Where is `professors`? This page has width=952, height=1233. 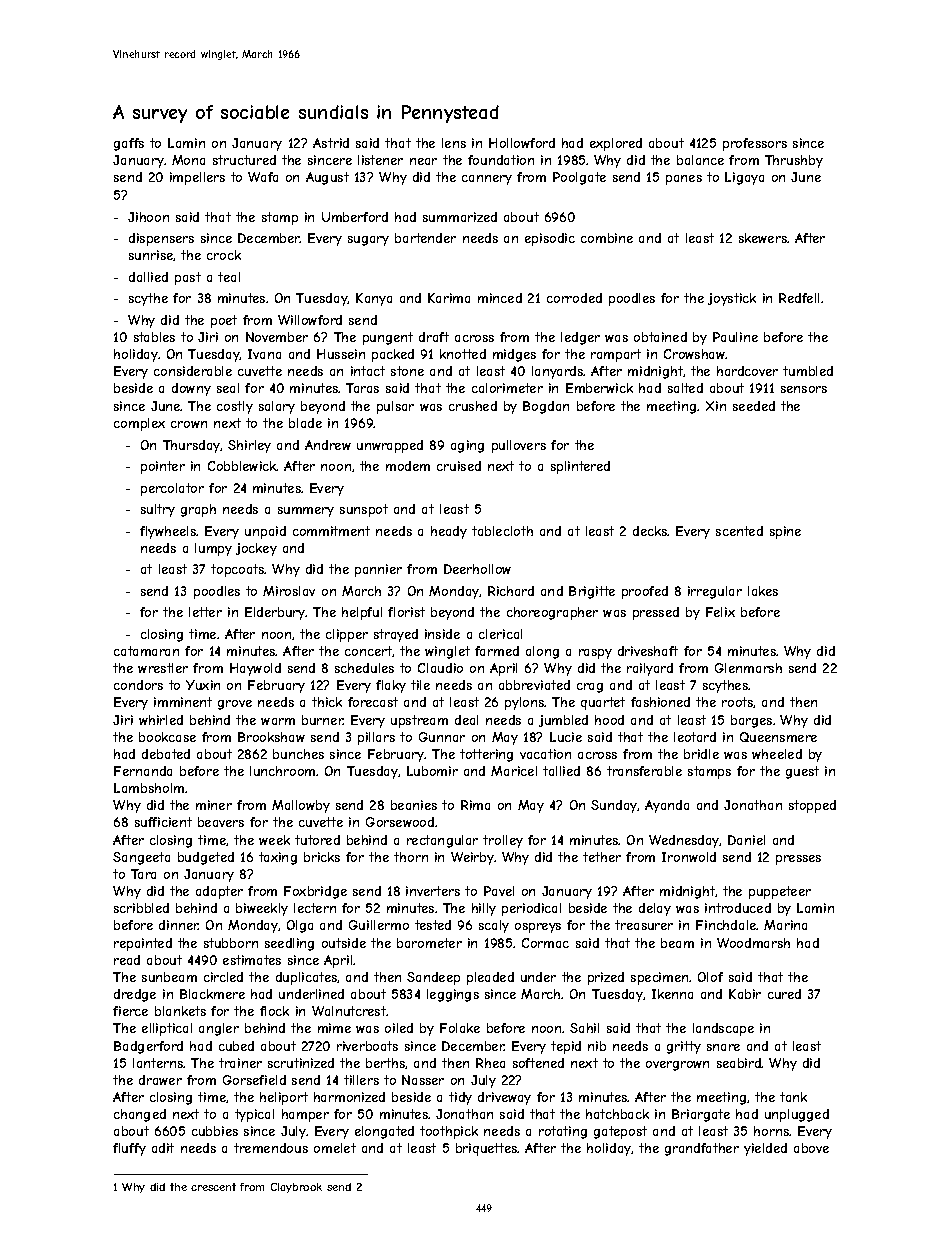 professors is located at coordinates (755, 144).
